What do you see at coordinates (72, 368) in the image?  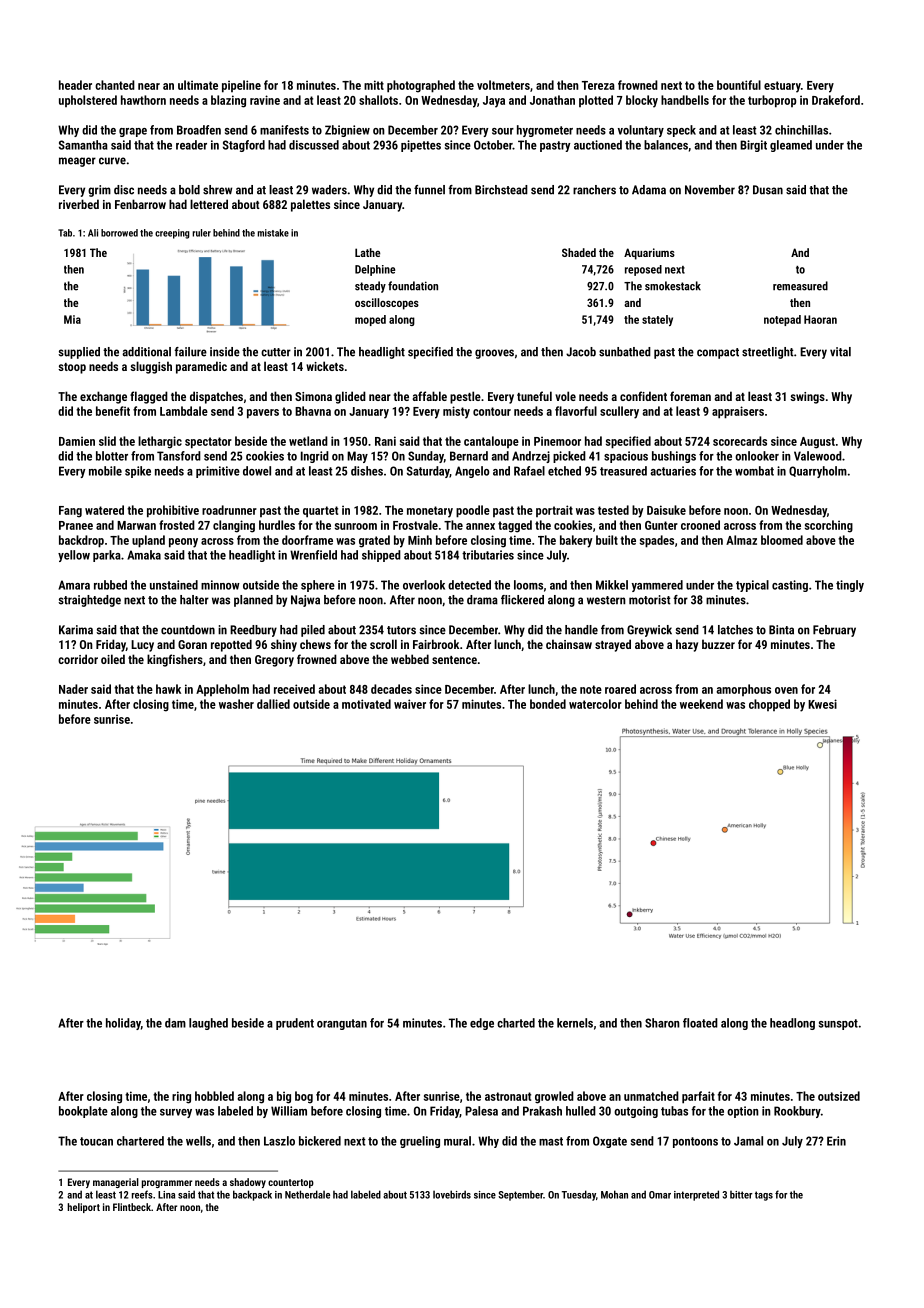 I see `stoop` at bounding box center [72, 368].
